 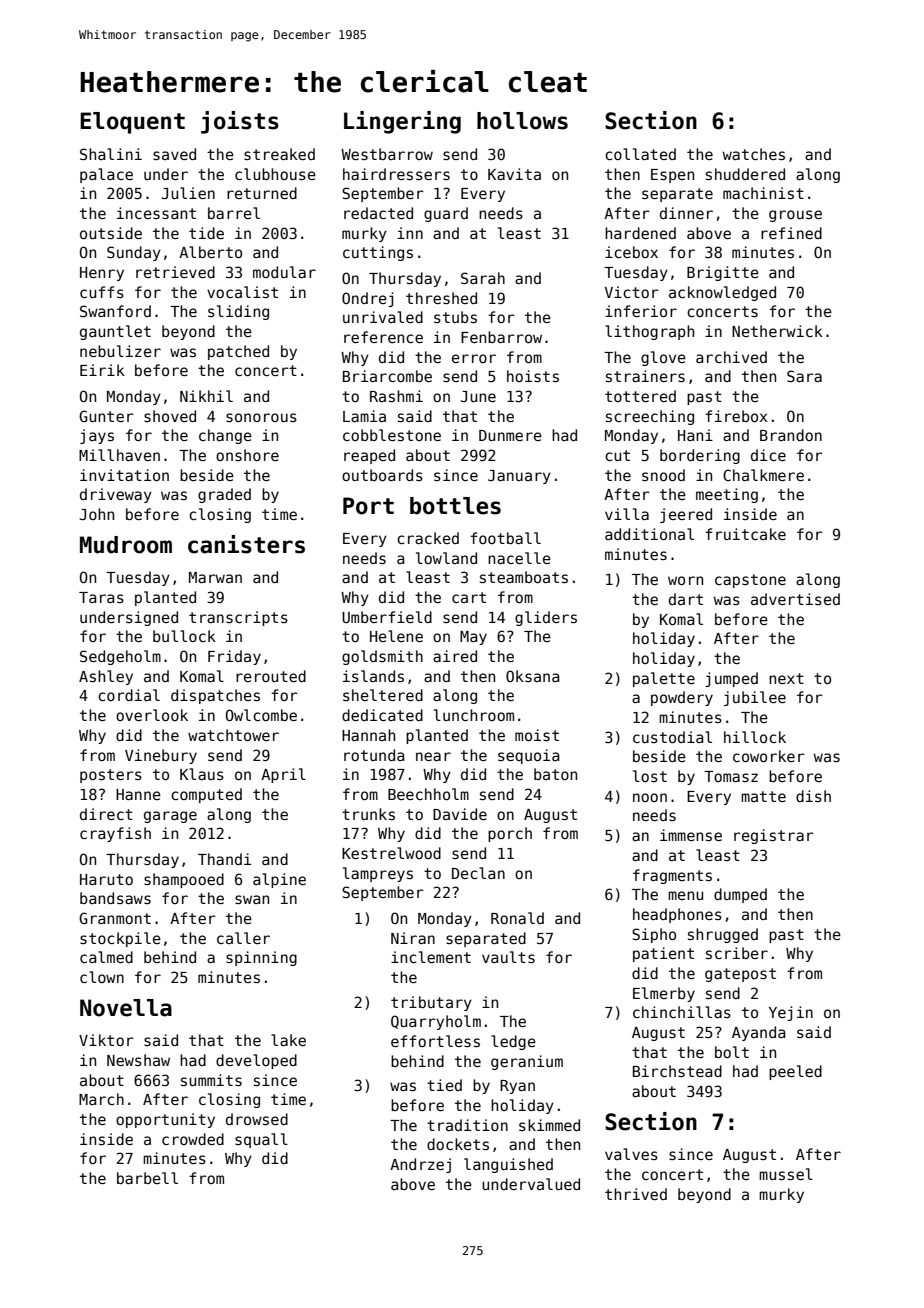 What do you see at coordinates (396, 636) in the page?
I see `Helene` at bounding box center [396, 636].
